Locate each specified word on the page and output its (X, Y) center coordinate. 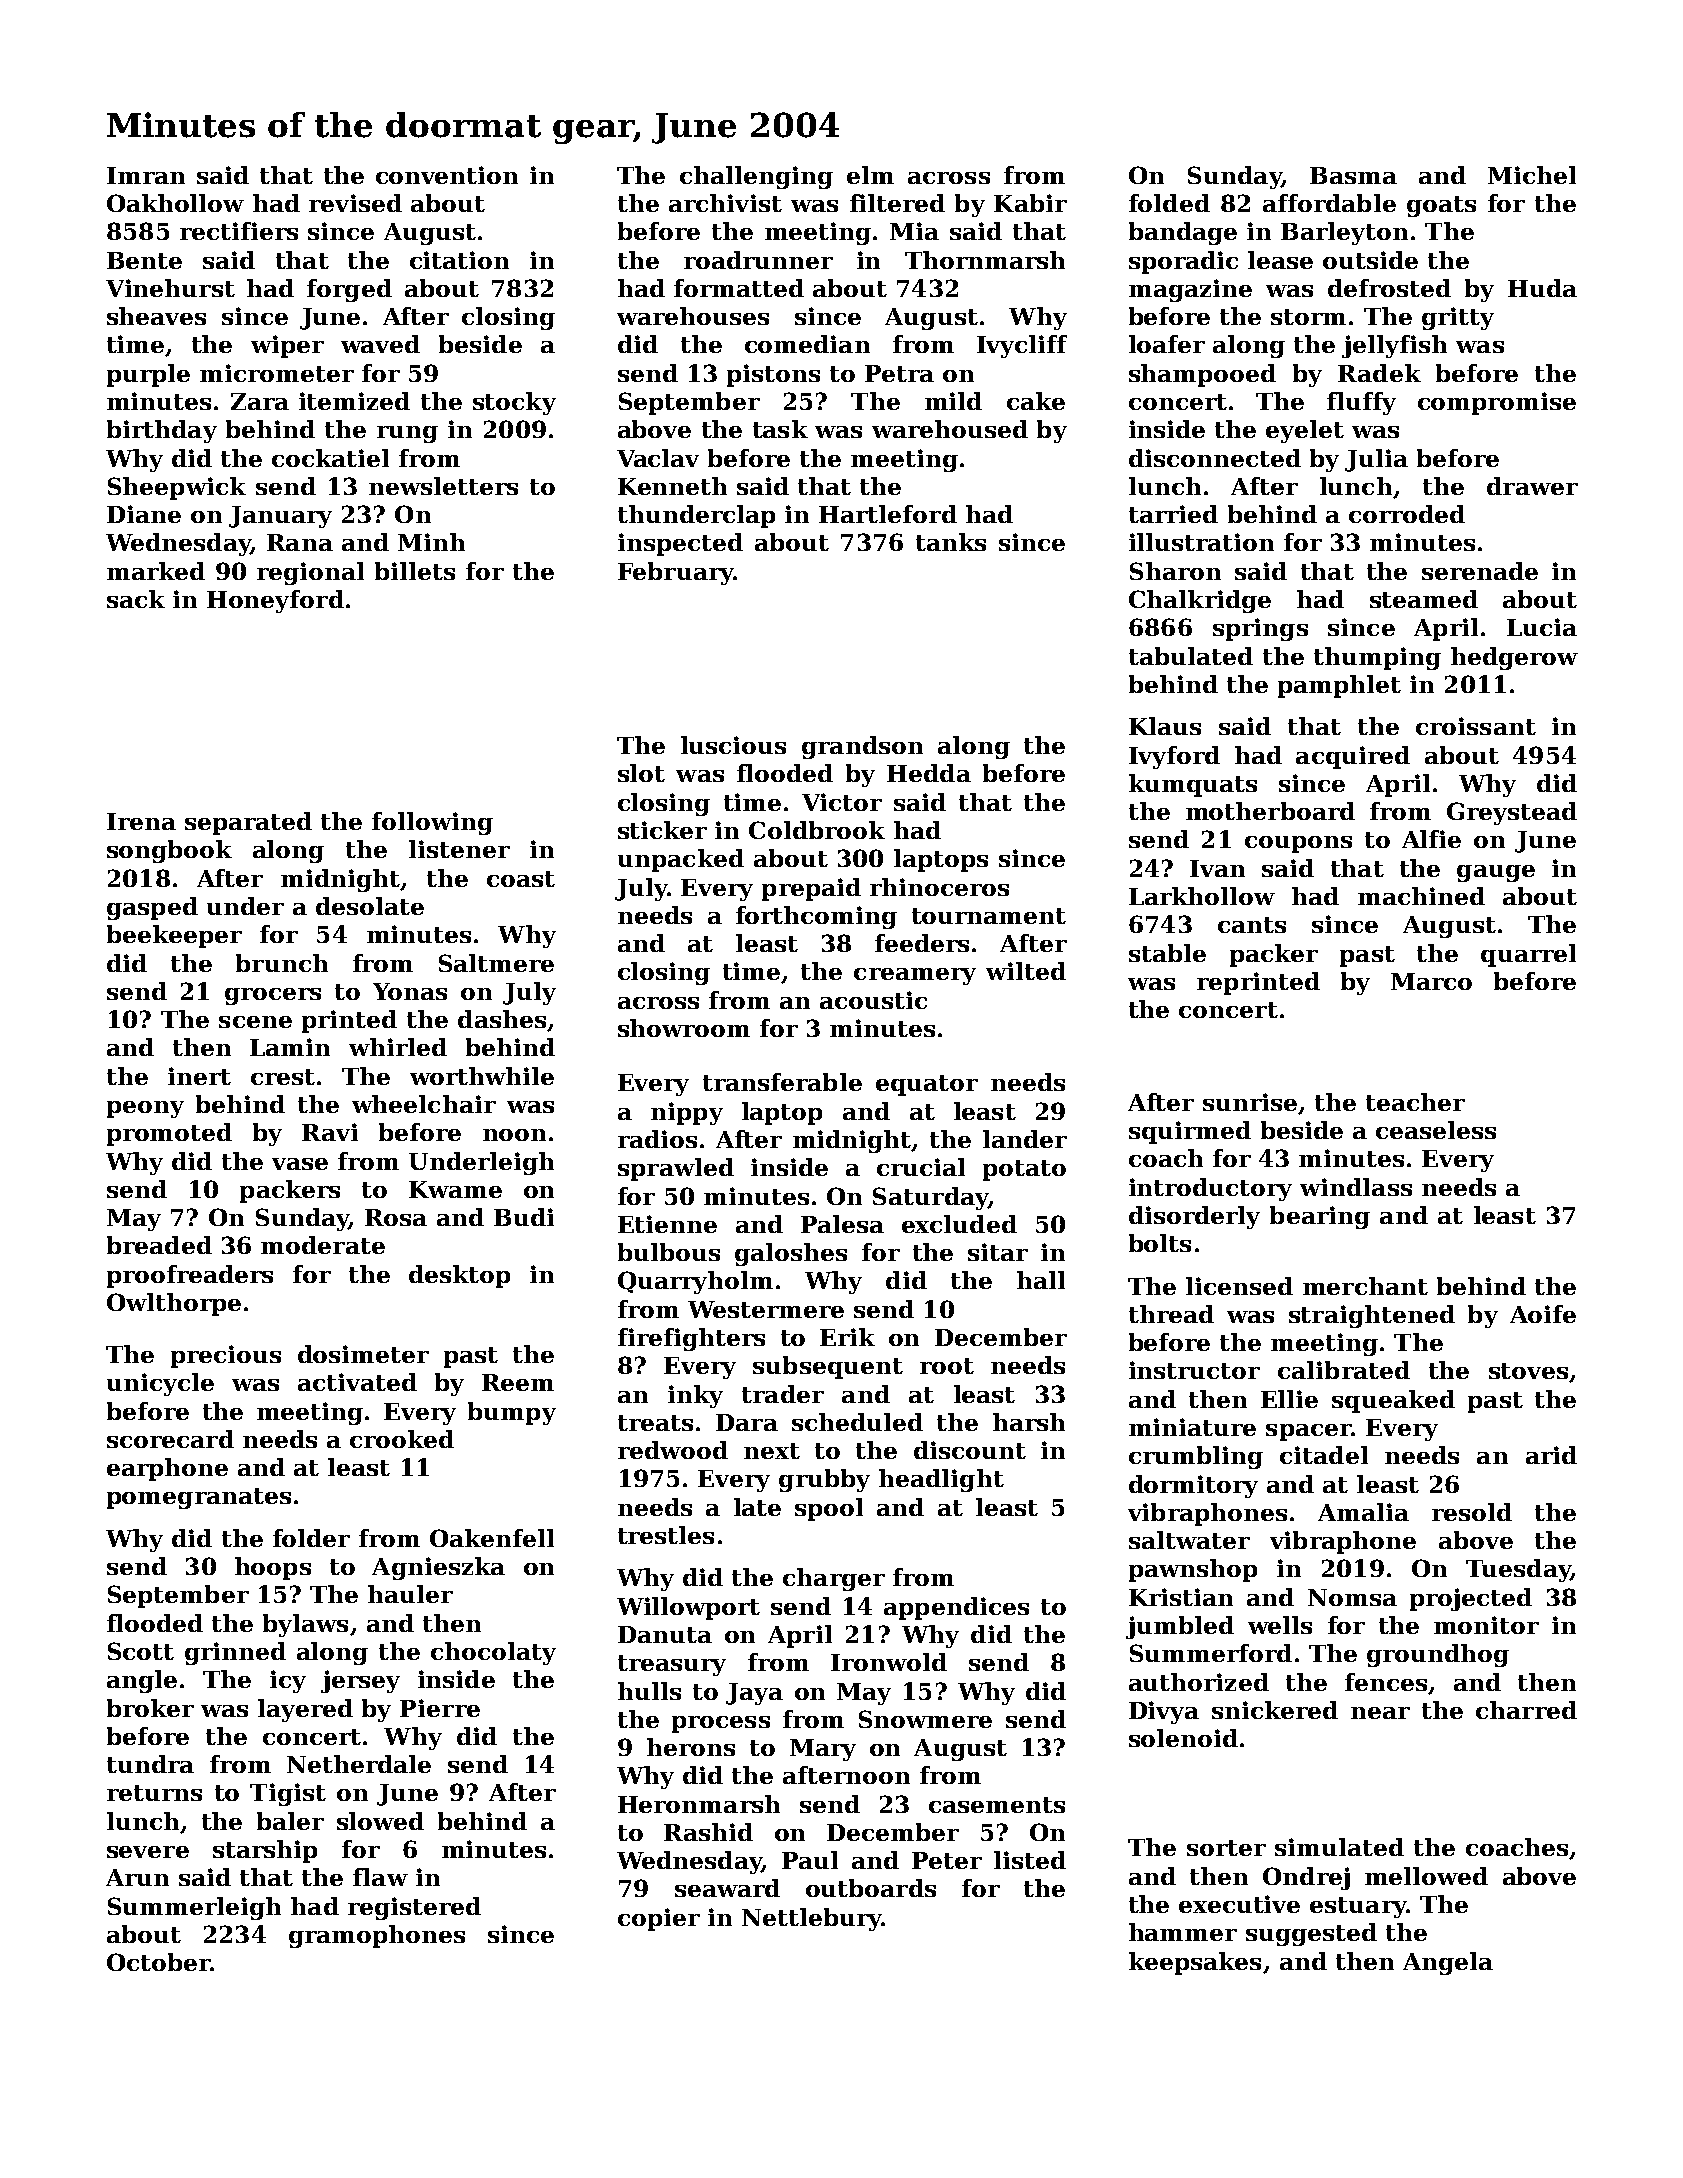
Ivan (1217, 868)
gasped (152, 908)
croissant (1476, 726)
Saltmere (496, 963)
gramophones (377, 1936)
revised (355, 203)
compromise (1497, 403)
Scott (141, 1651)
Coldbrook (817, 830)
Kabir (1030, 203)
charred (1526, 1710)
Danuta (665, 1634)
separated (248, 823)
